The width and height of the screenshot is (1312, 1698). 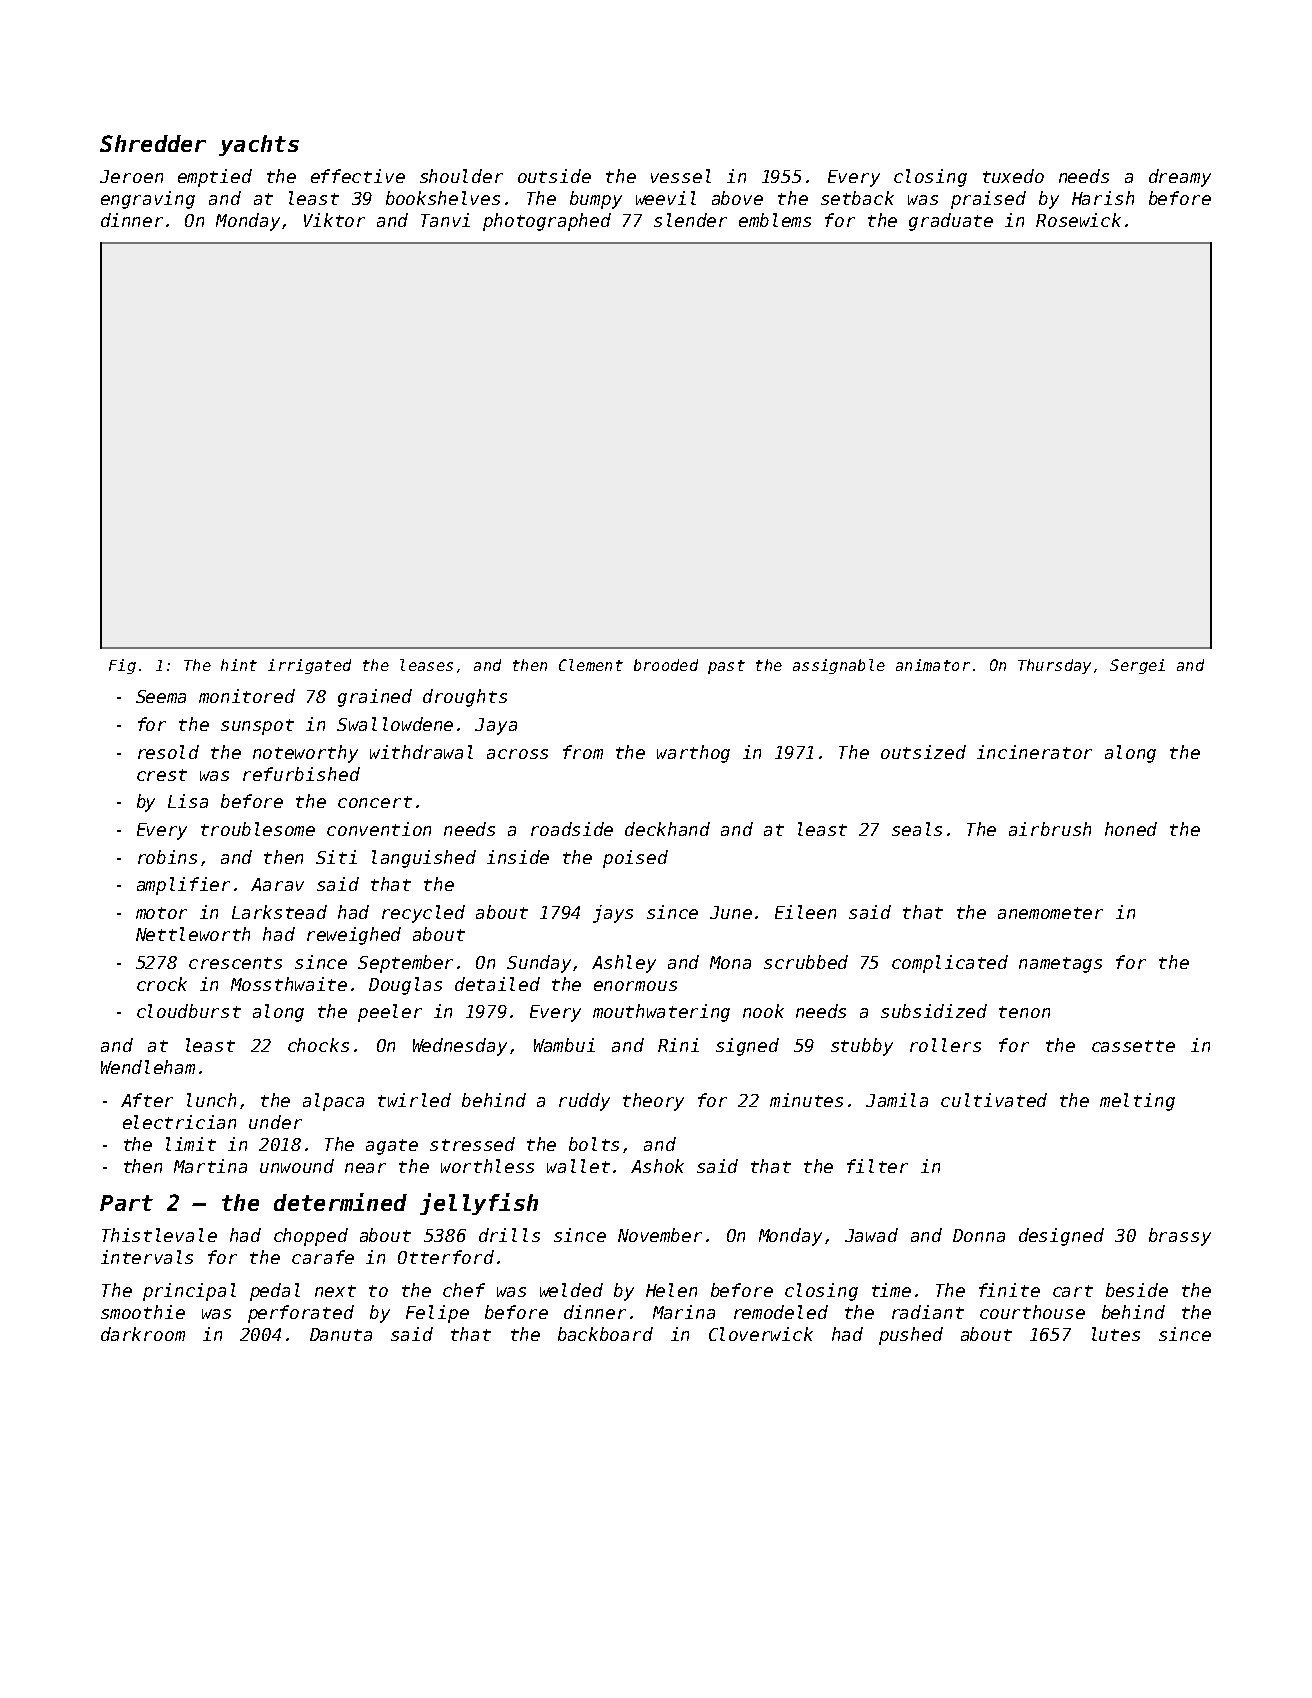 What do you see at coordinates (210, 1166) in the screenshot?
I see `Martina` at bounding box center [210, 1166].
